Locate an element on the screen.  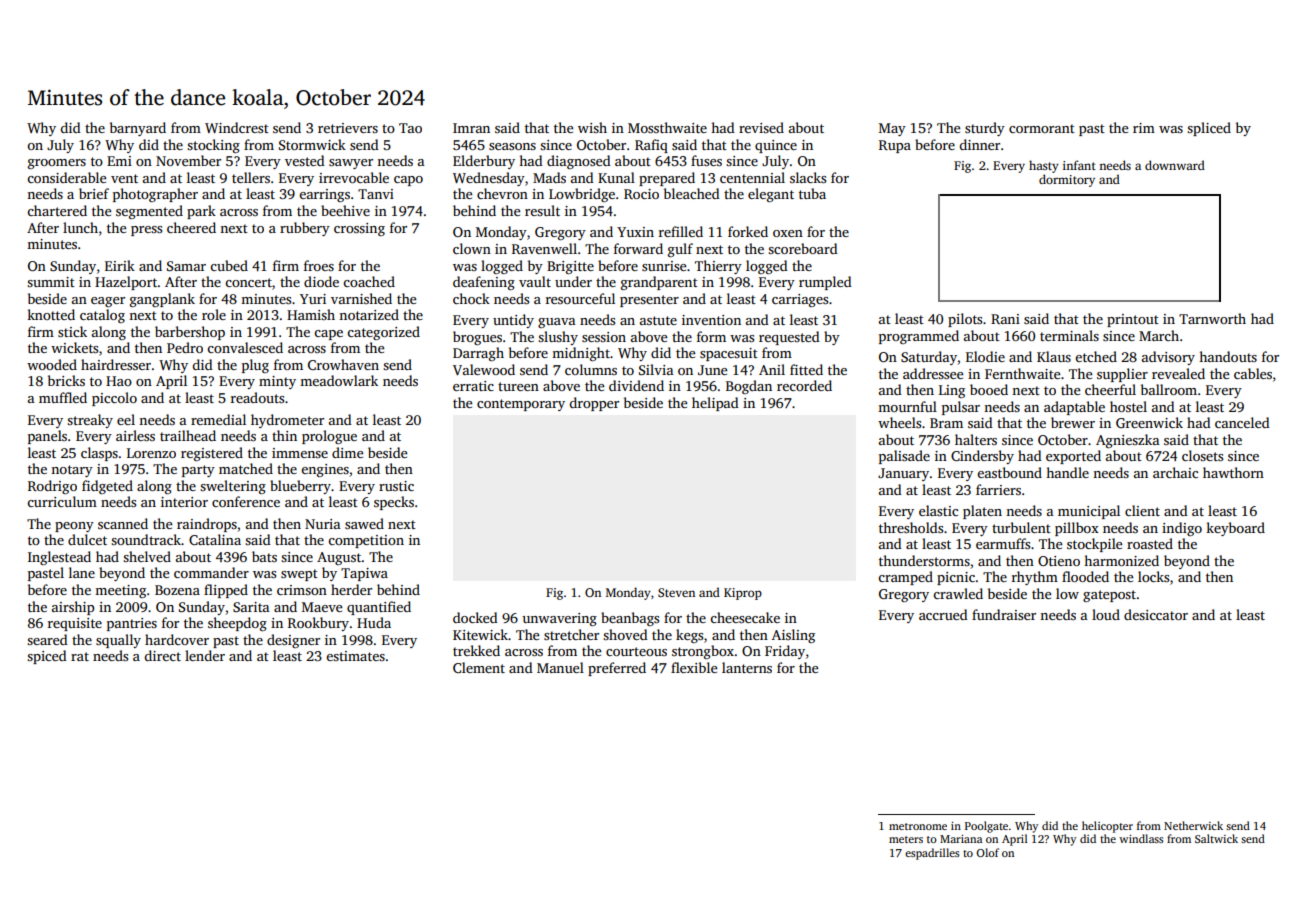
canceled is located at coordinates (1242, 422).
